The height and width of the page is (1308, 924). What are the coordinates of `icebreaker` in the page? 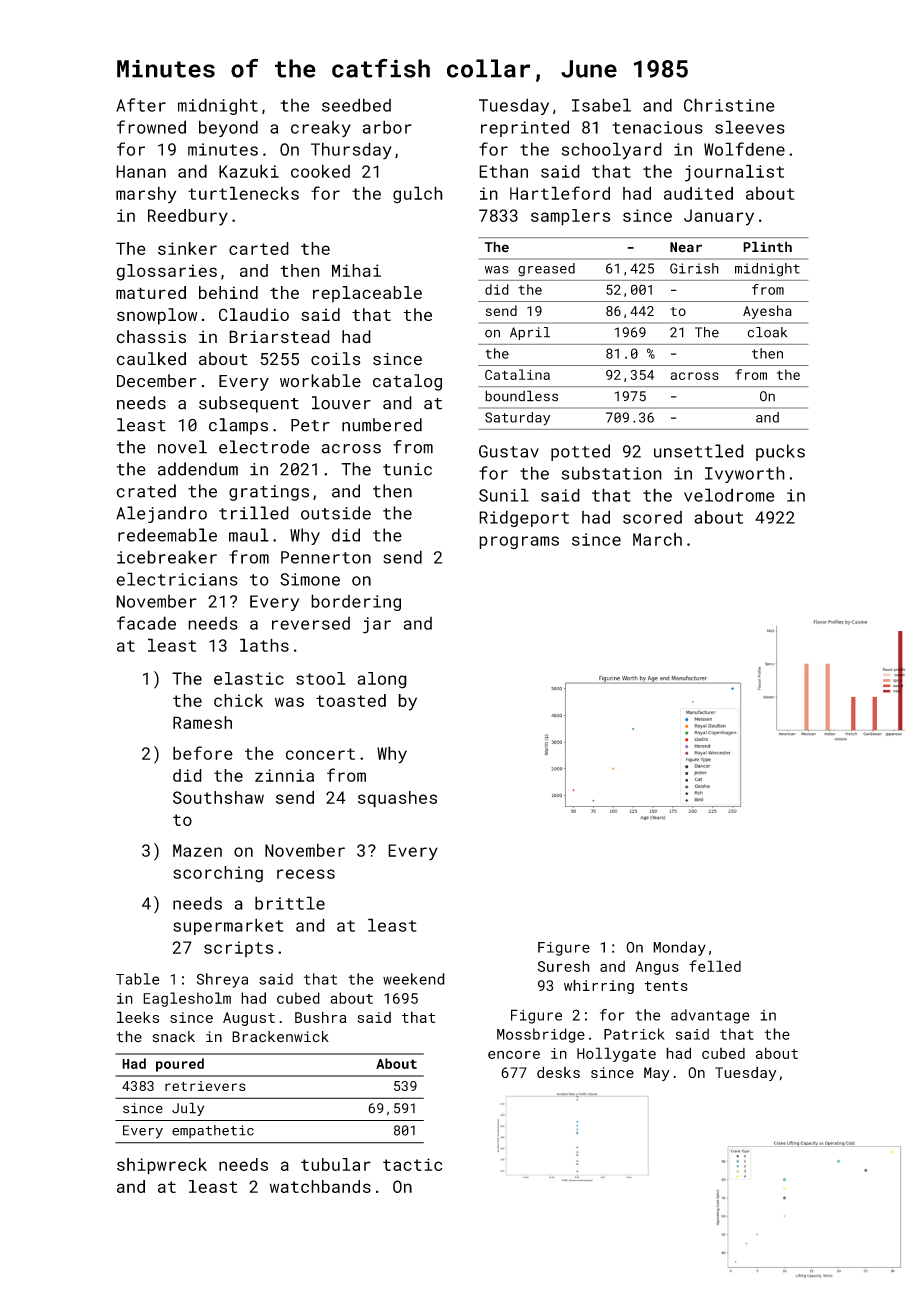 It's located at (167, 557).
